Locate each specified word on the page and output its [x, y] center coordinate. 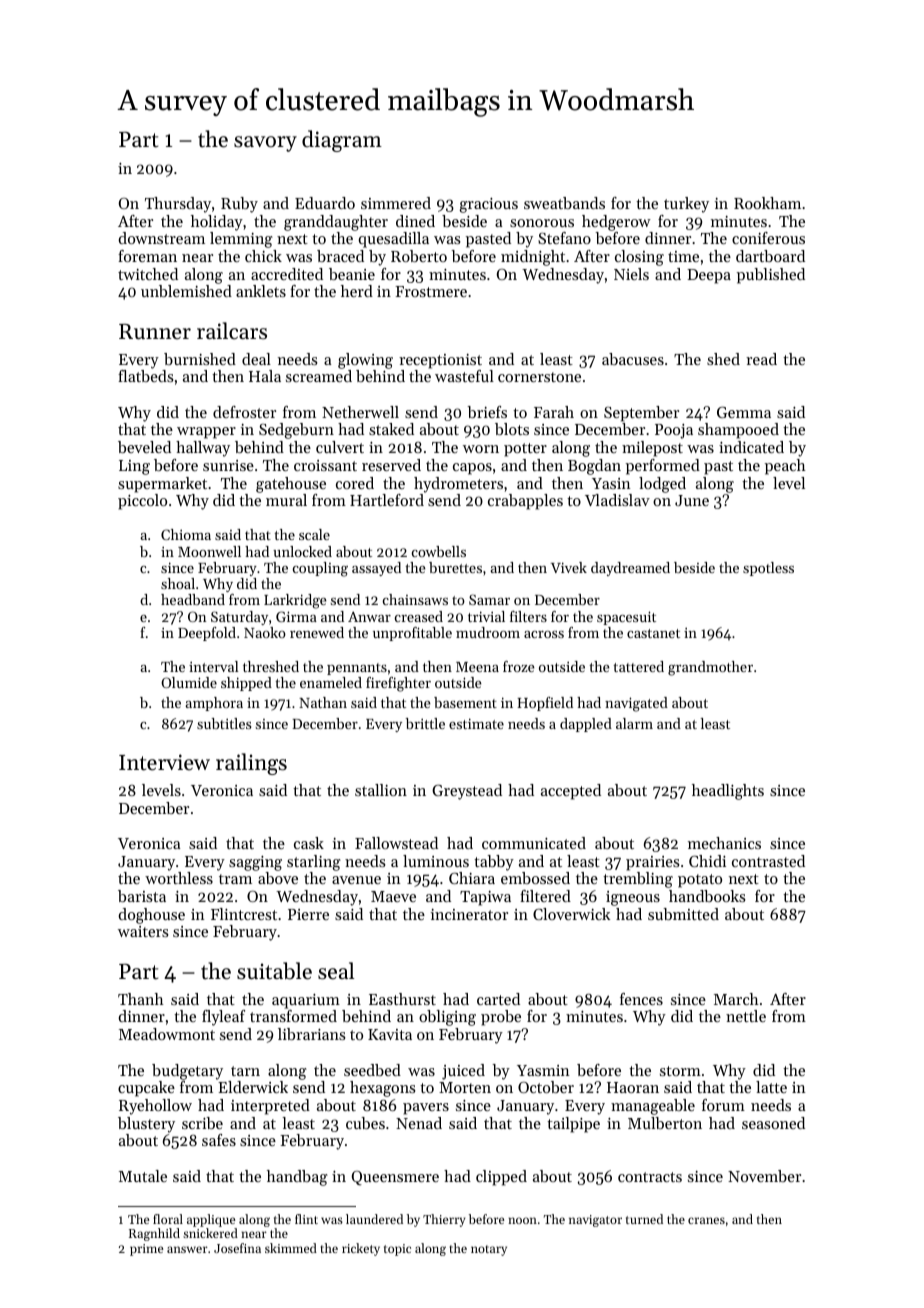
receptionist [440, 361]
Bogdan [594, 467]
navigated [636, 704]
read [761, 359]
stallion [381, 790]
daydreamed [630, 569]
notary [489, 1250]
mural [286, 500]
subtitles [224, 723]
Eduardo [325, 203]
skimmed [291, 1248]
